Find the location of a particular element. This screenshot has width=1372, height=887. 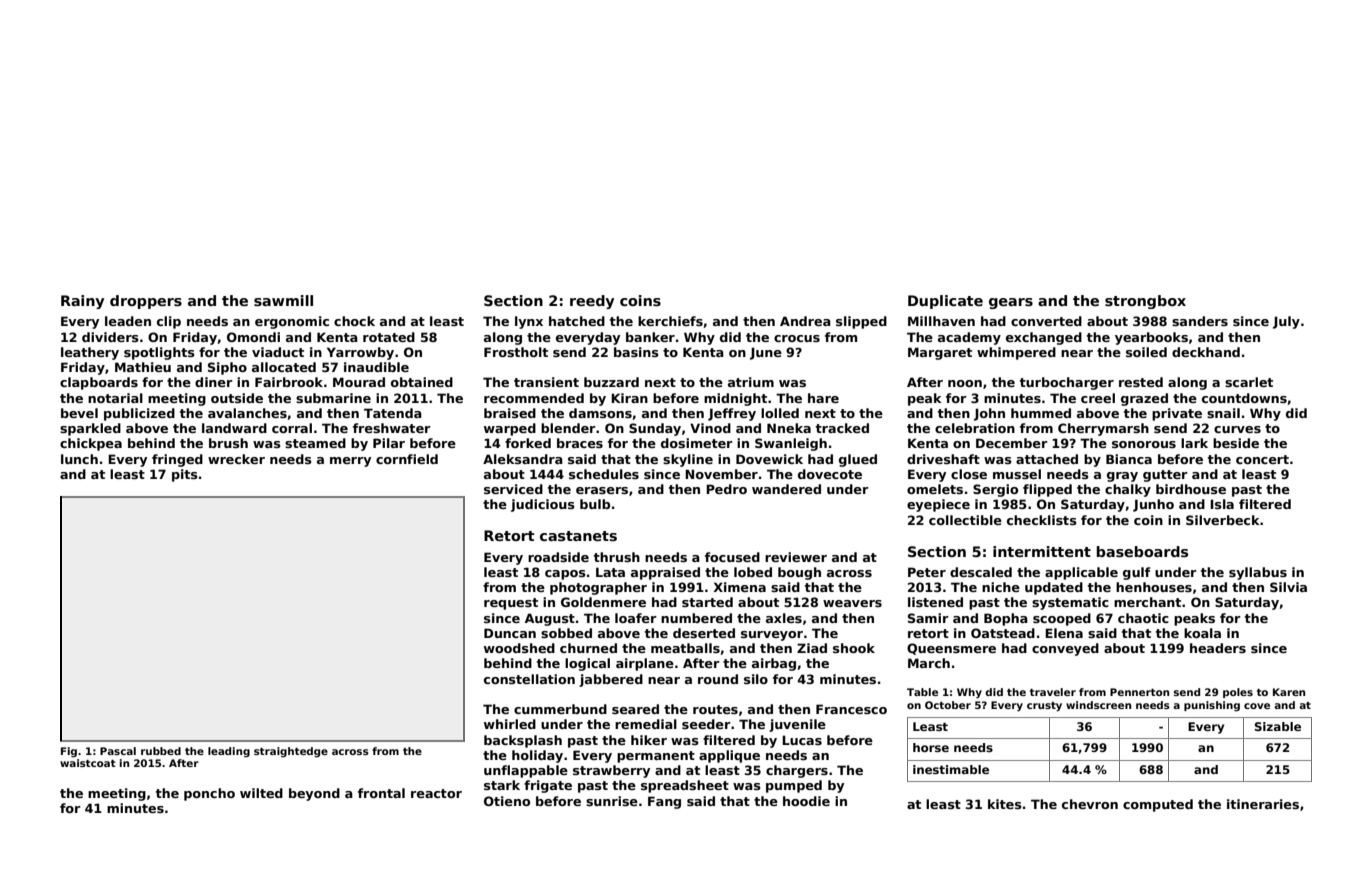

August is located at coordinates (550, 619).
